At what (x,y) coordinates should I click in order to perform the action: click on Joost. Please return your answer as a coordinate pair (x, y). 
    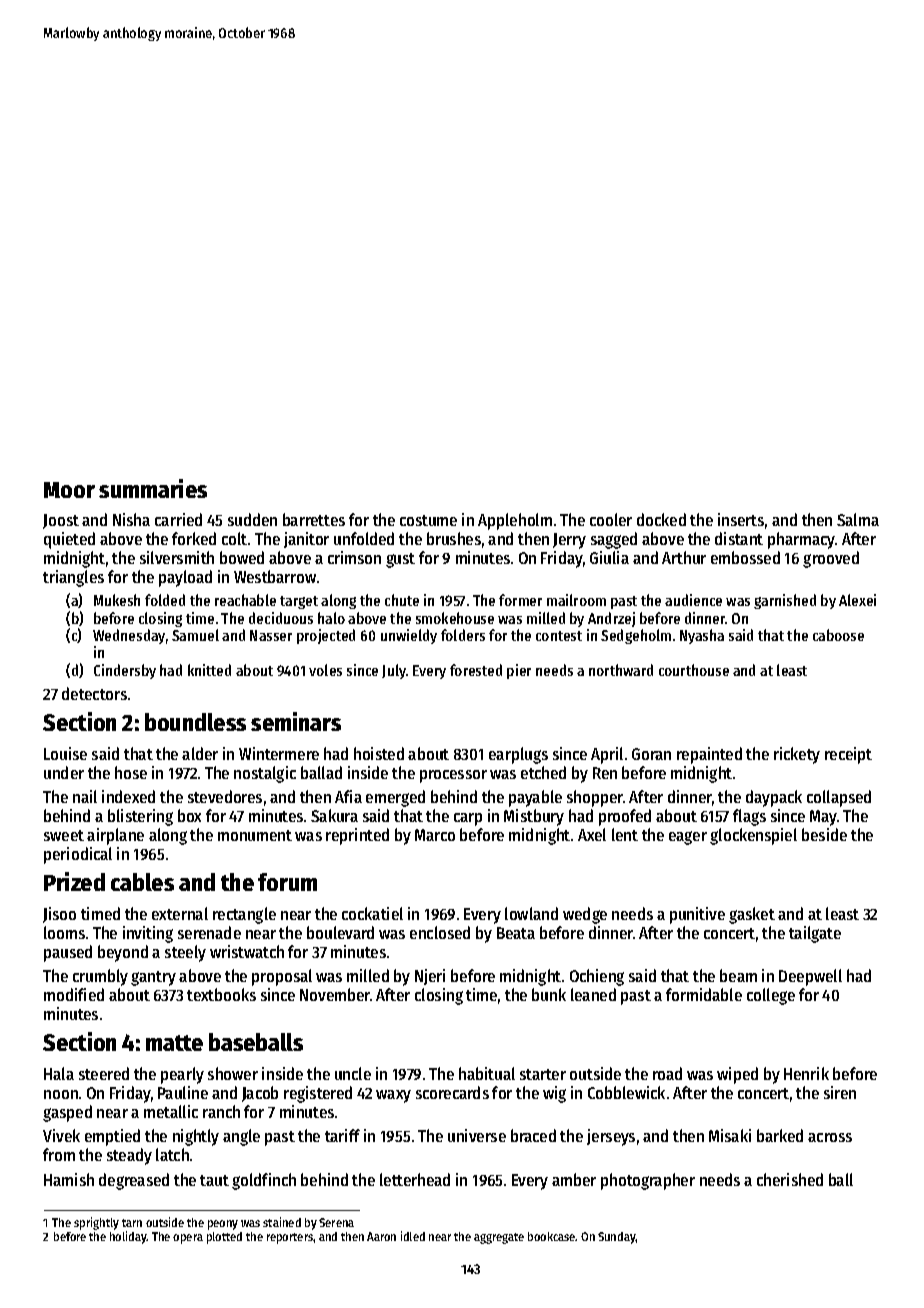
    Looking at the image, I should click on (61, 521).
